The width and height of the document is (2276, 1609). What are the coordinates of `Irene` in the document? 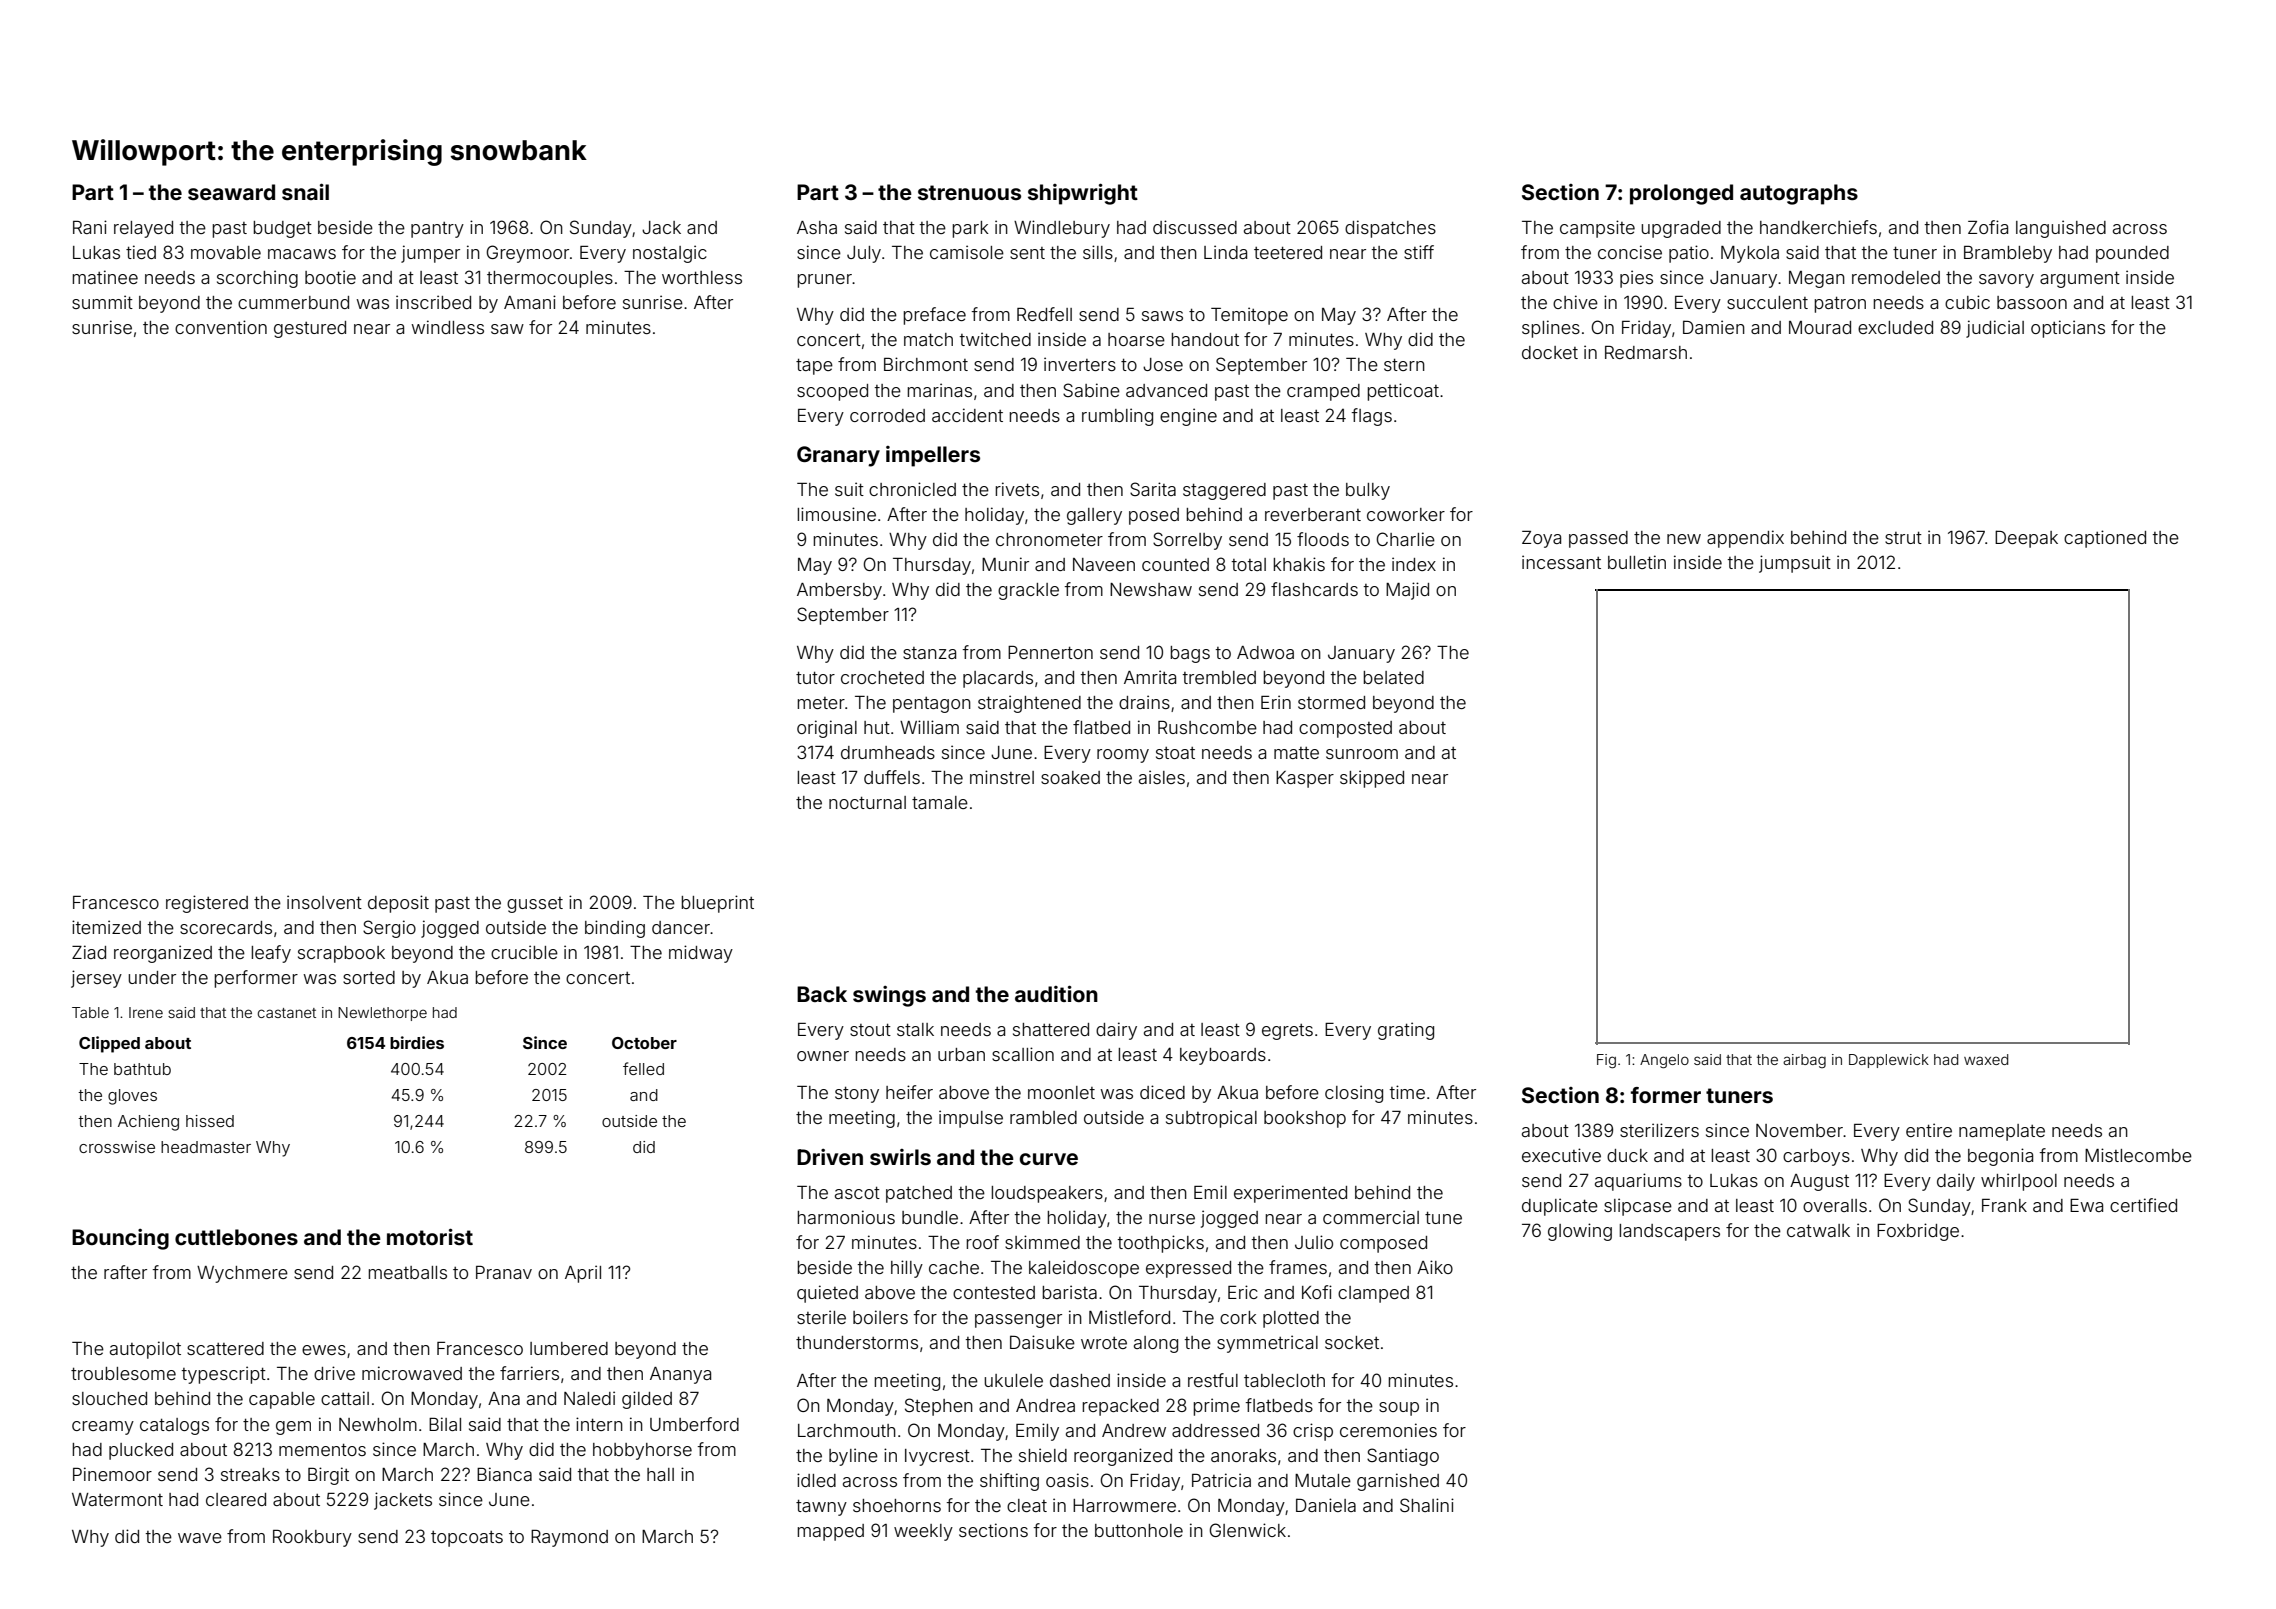 It's located at (146, 1012).
